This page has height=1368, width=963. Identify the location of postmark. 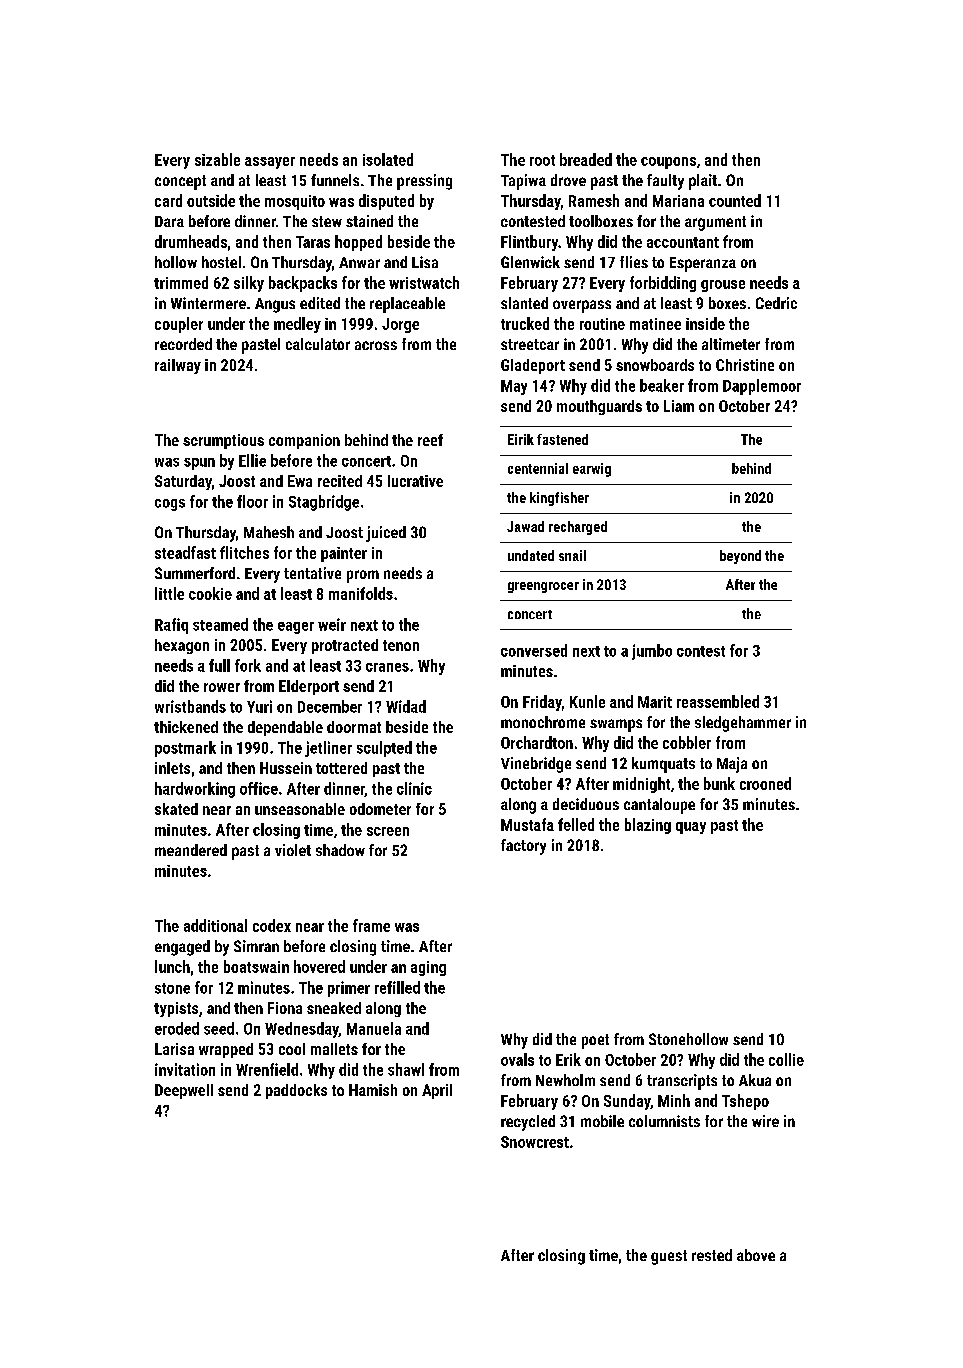
(185, 749).
